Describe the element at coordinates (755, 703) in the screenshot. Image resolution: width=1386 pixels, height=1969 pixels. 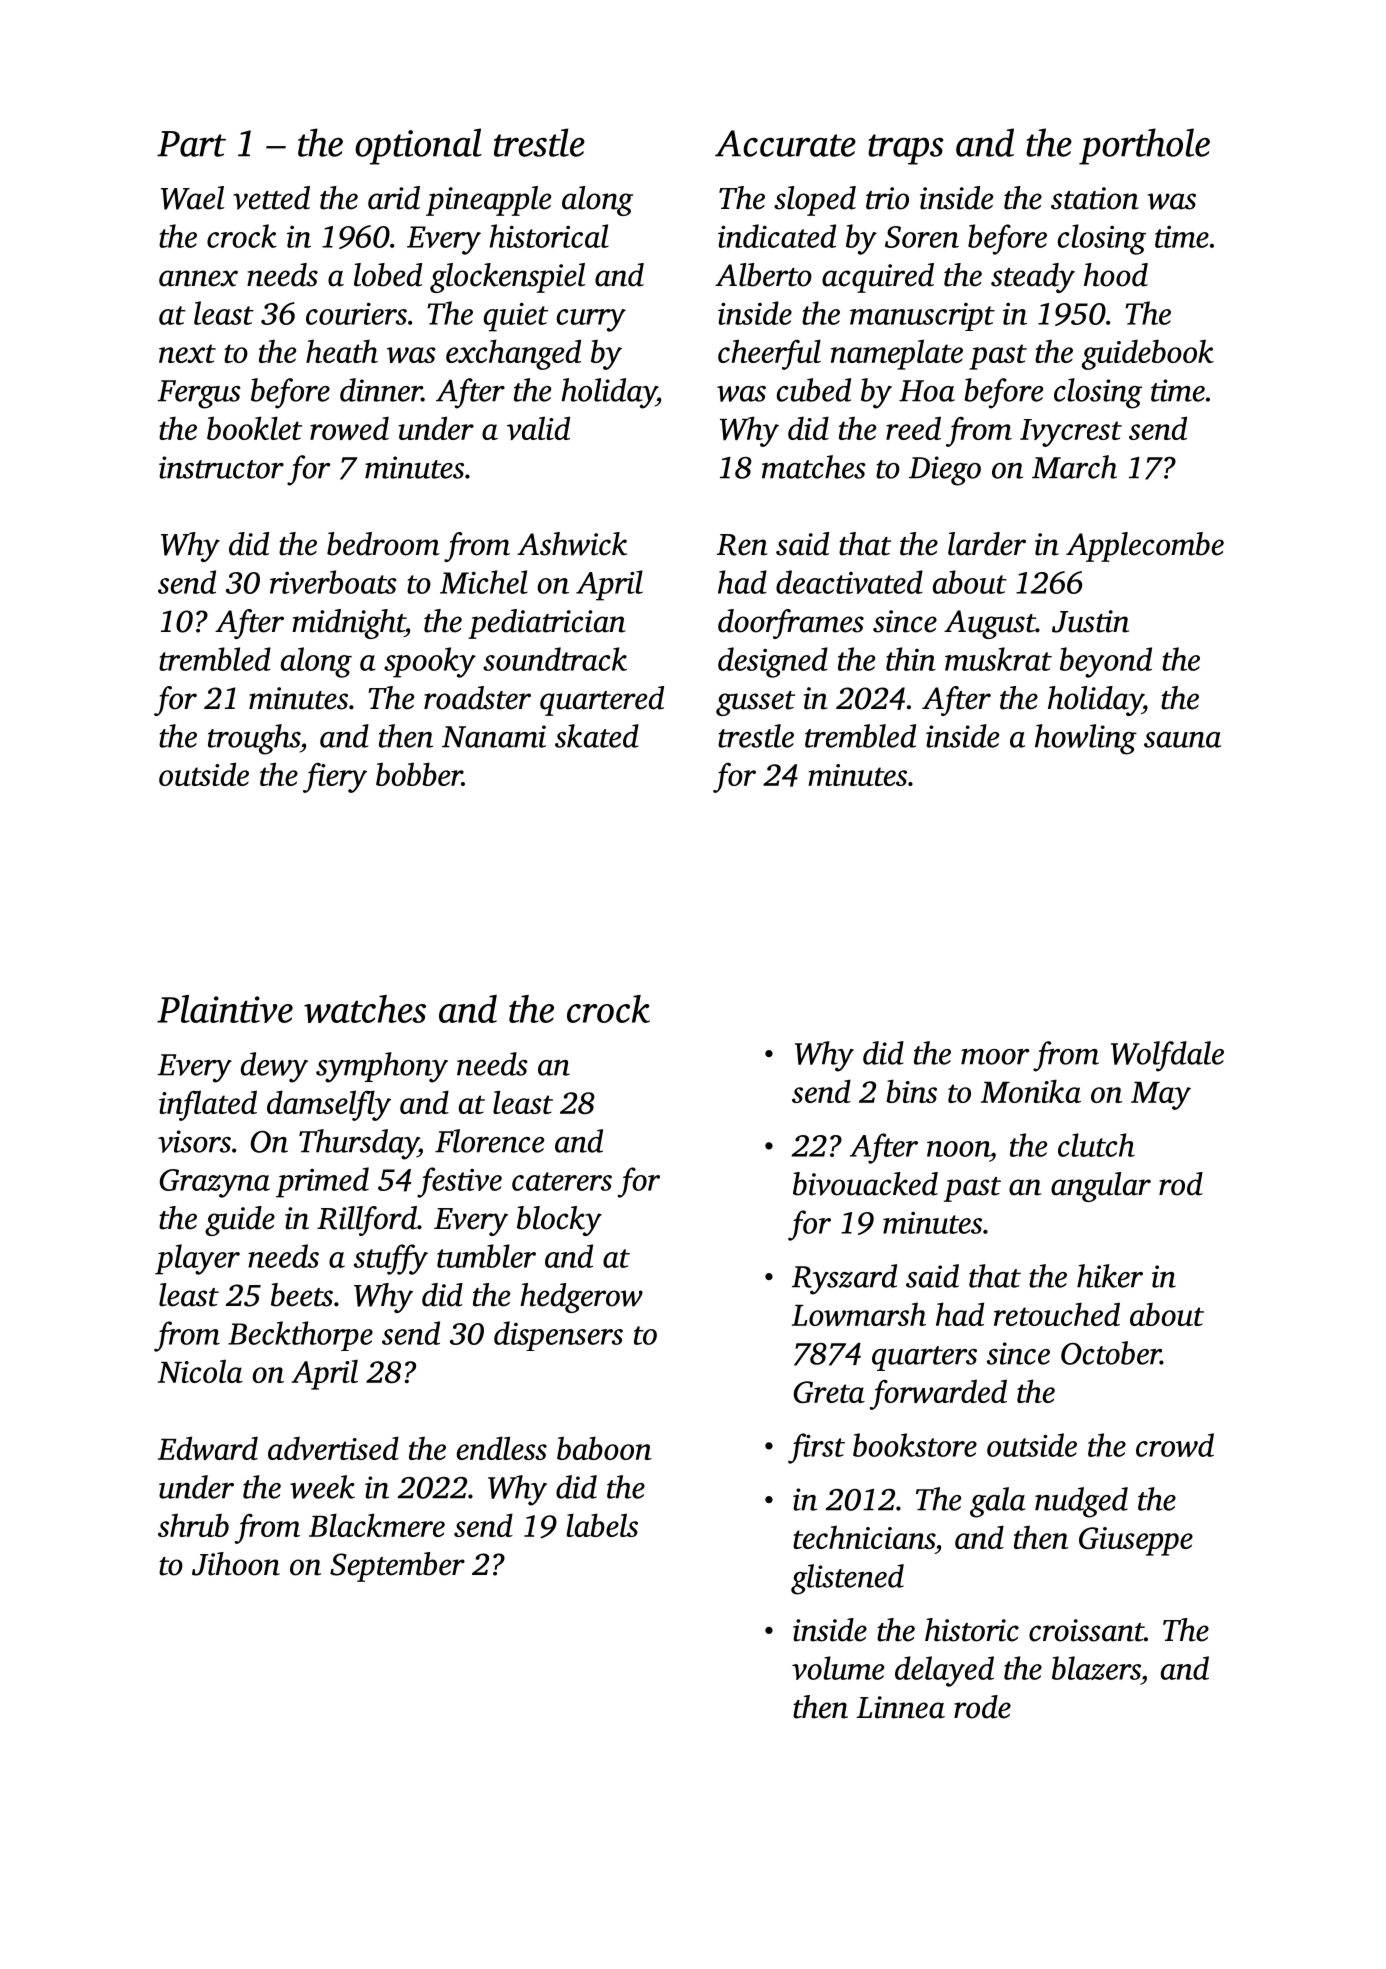
I see `gusset` at that location.
